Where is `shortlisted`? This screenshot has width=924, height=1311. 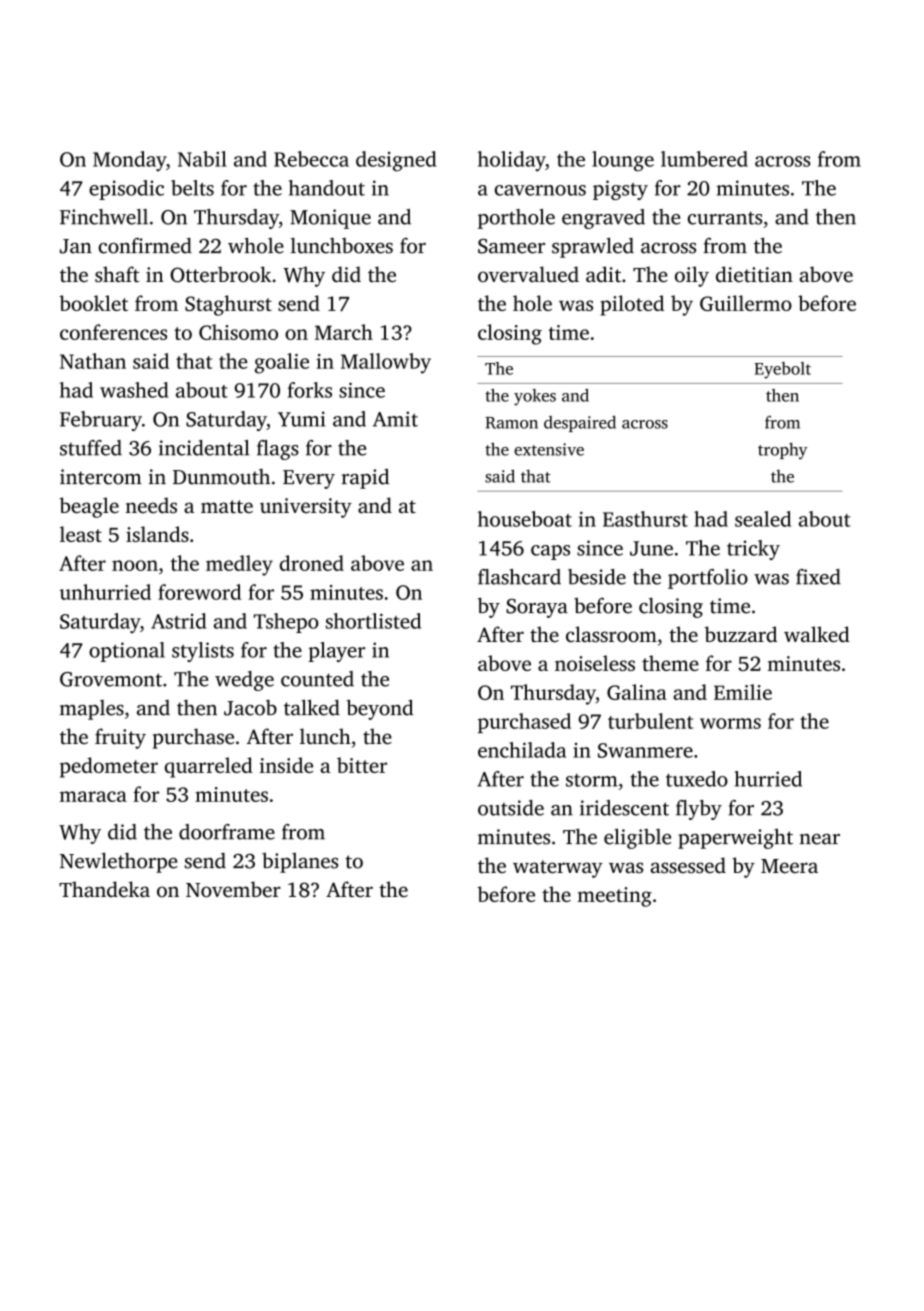 shortlisted is located at coordinates (373, 621).
